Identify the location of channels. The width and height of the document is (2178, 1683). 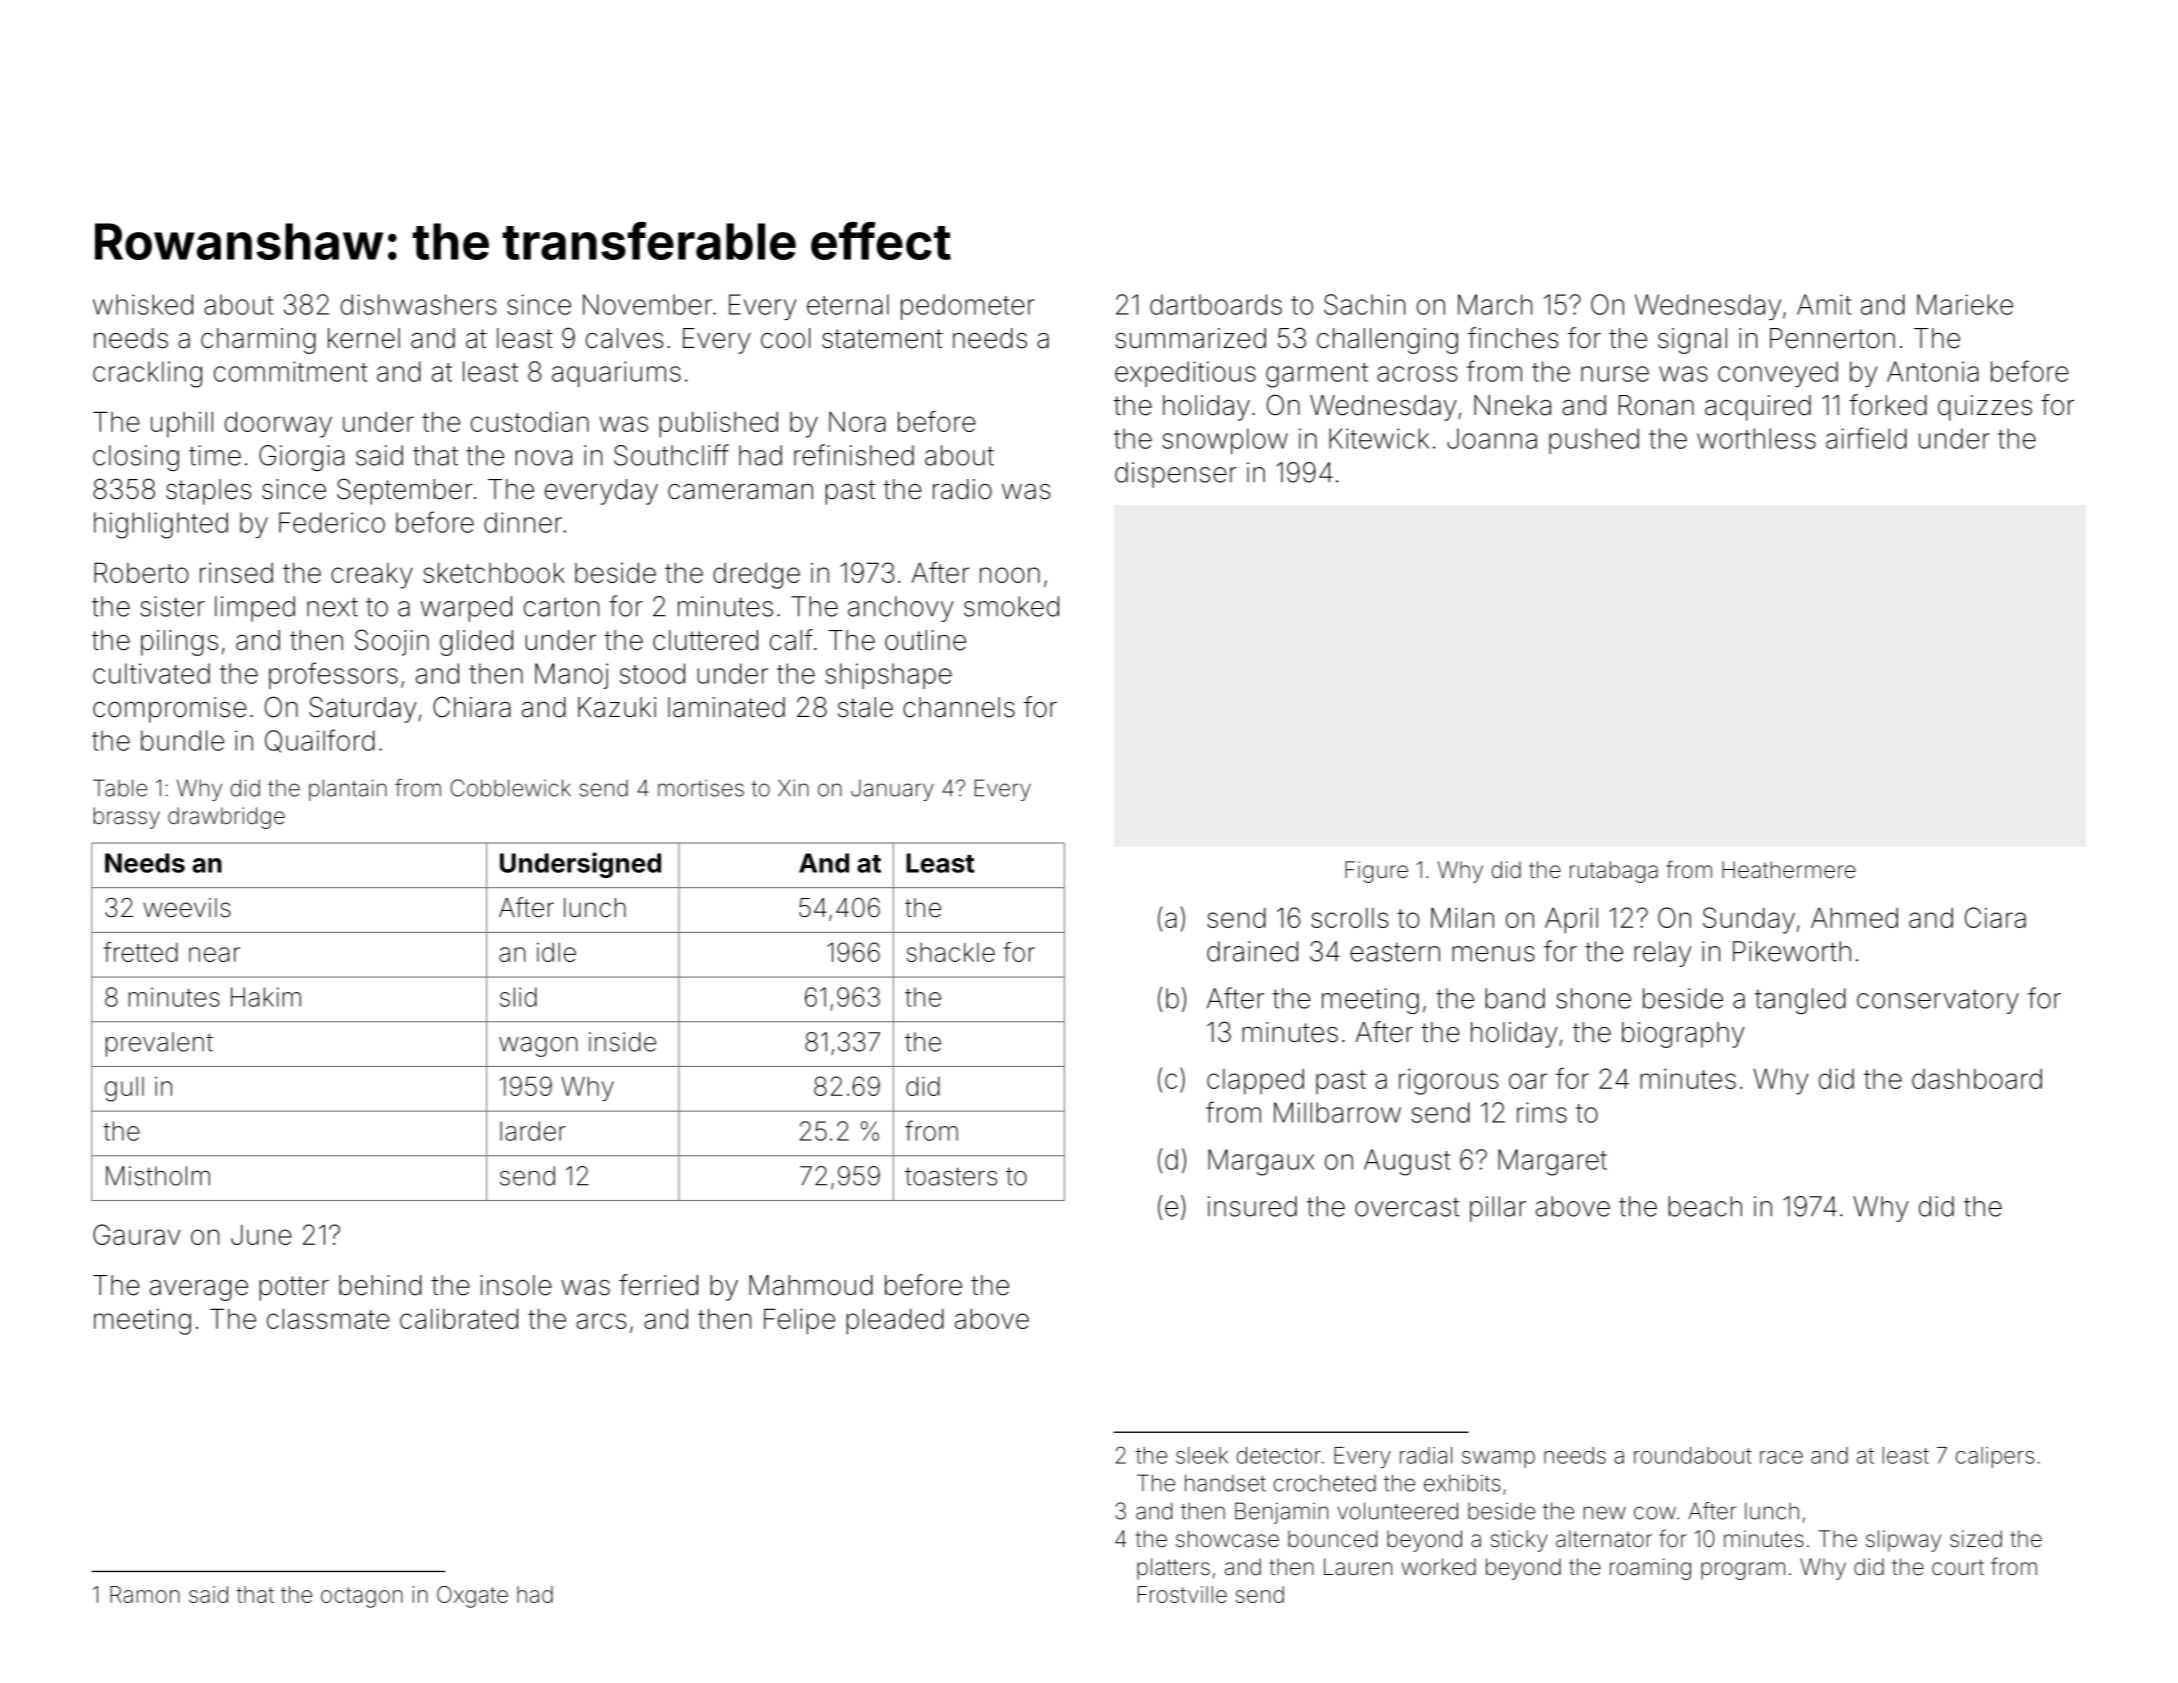
(959, 707).
